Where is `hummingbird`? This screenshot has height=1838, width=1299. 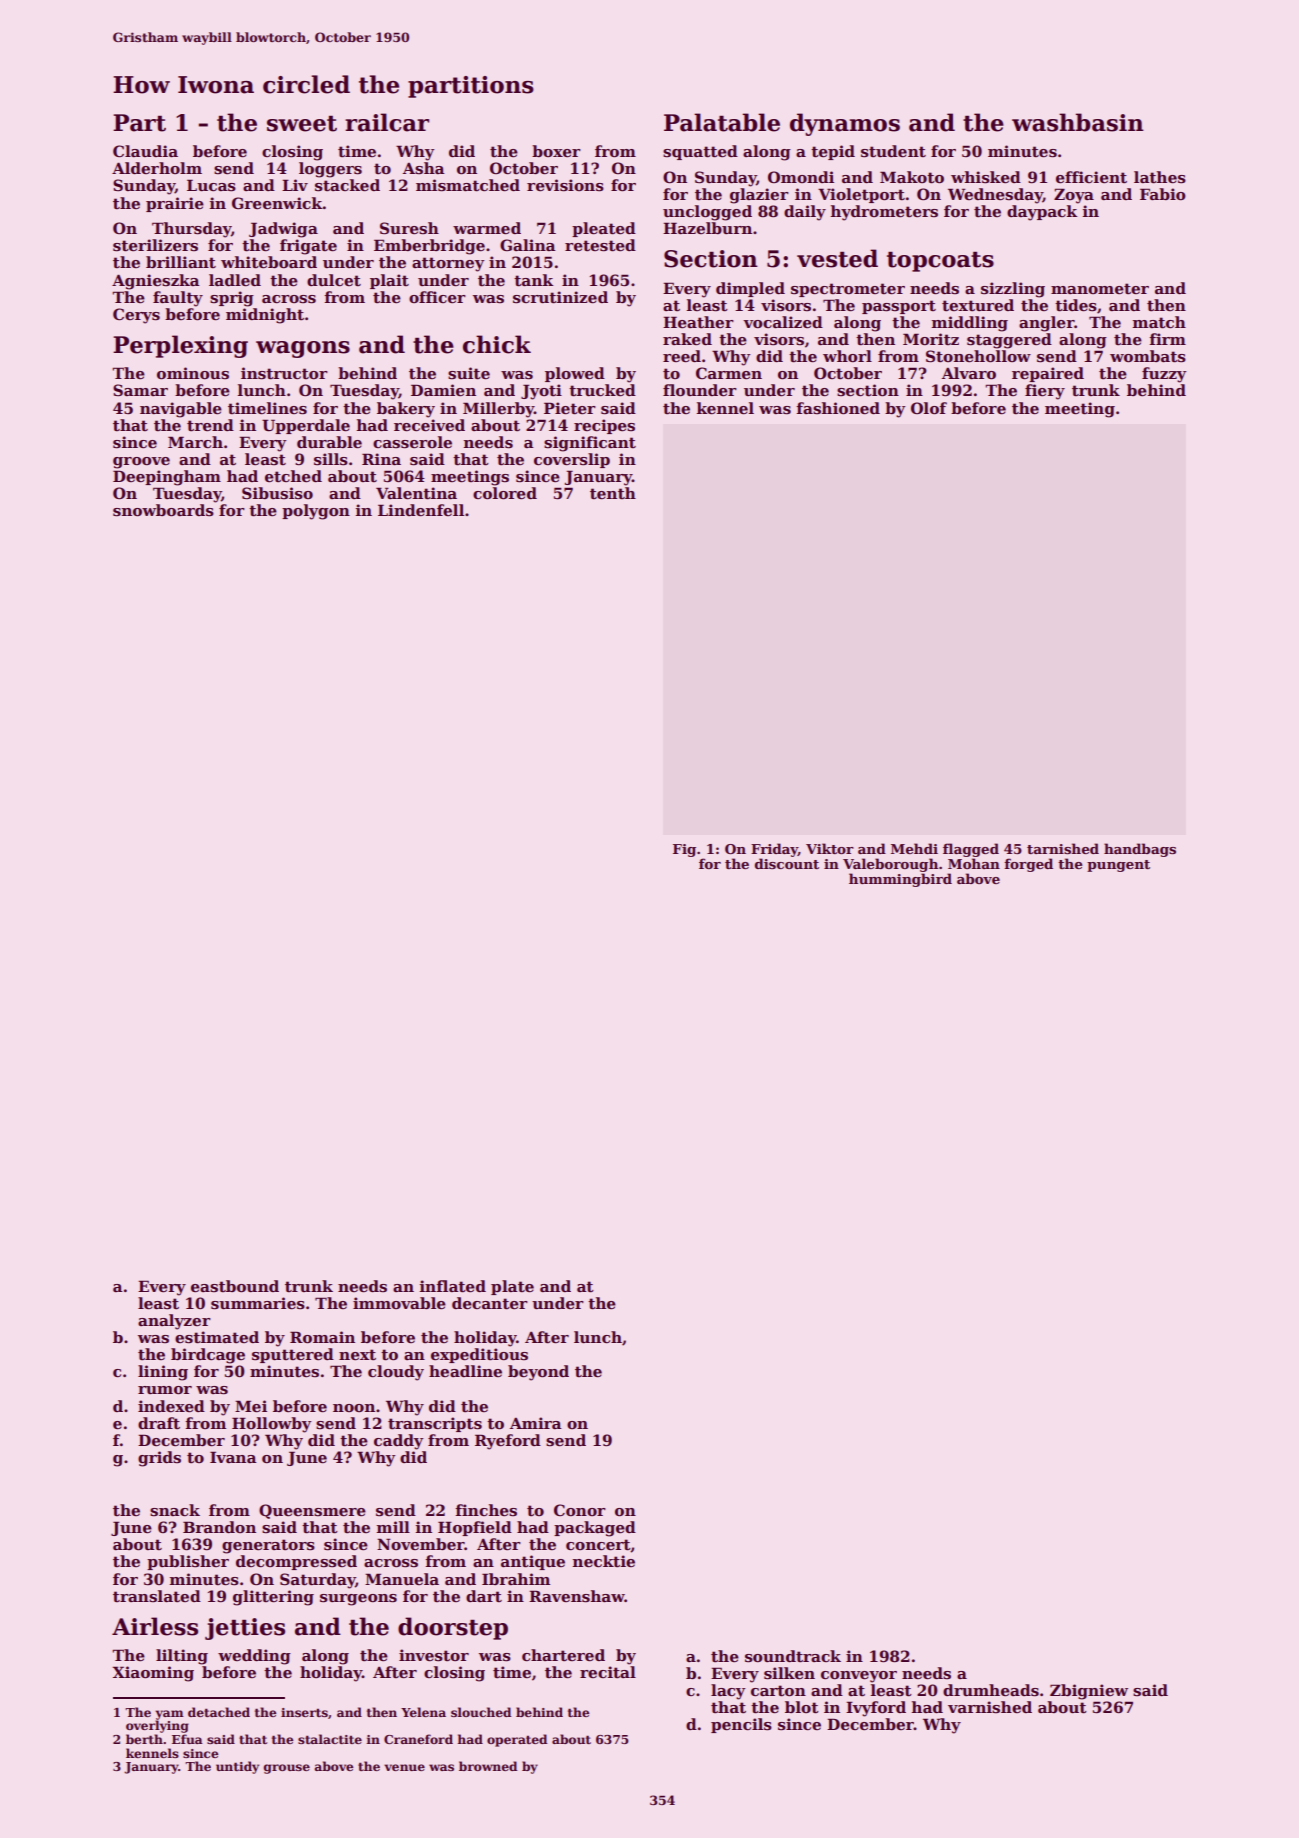
hummingbird is located at coordinates (900, 880).
